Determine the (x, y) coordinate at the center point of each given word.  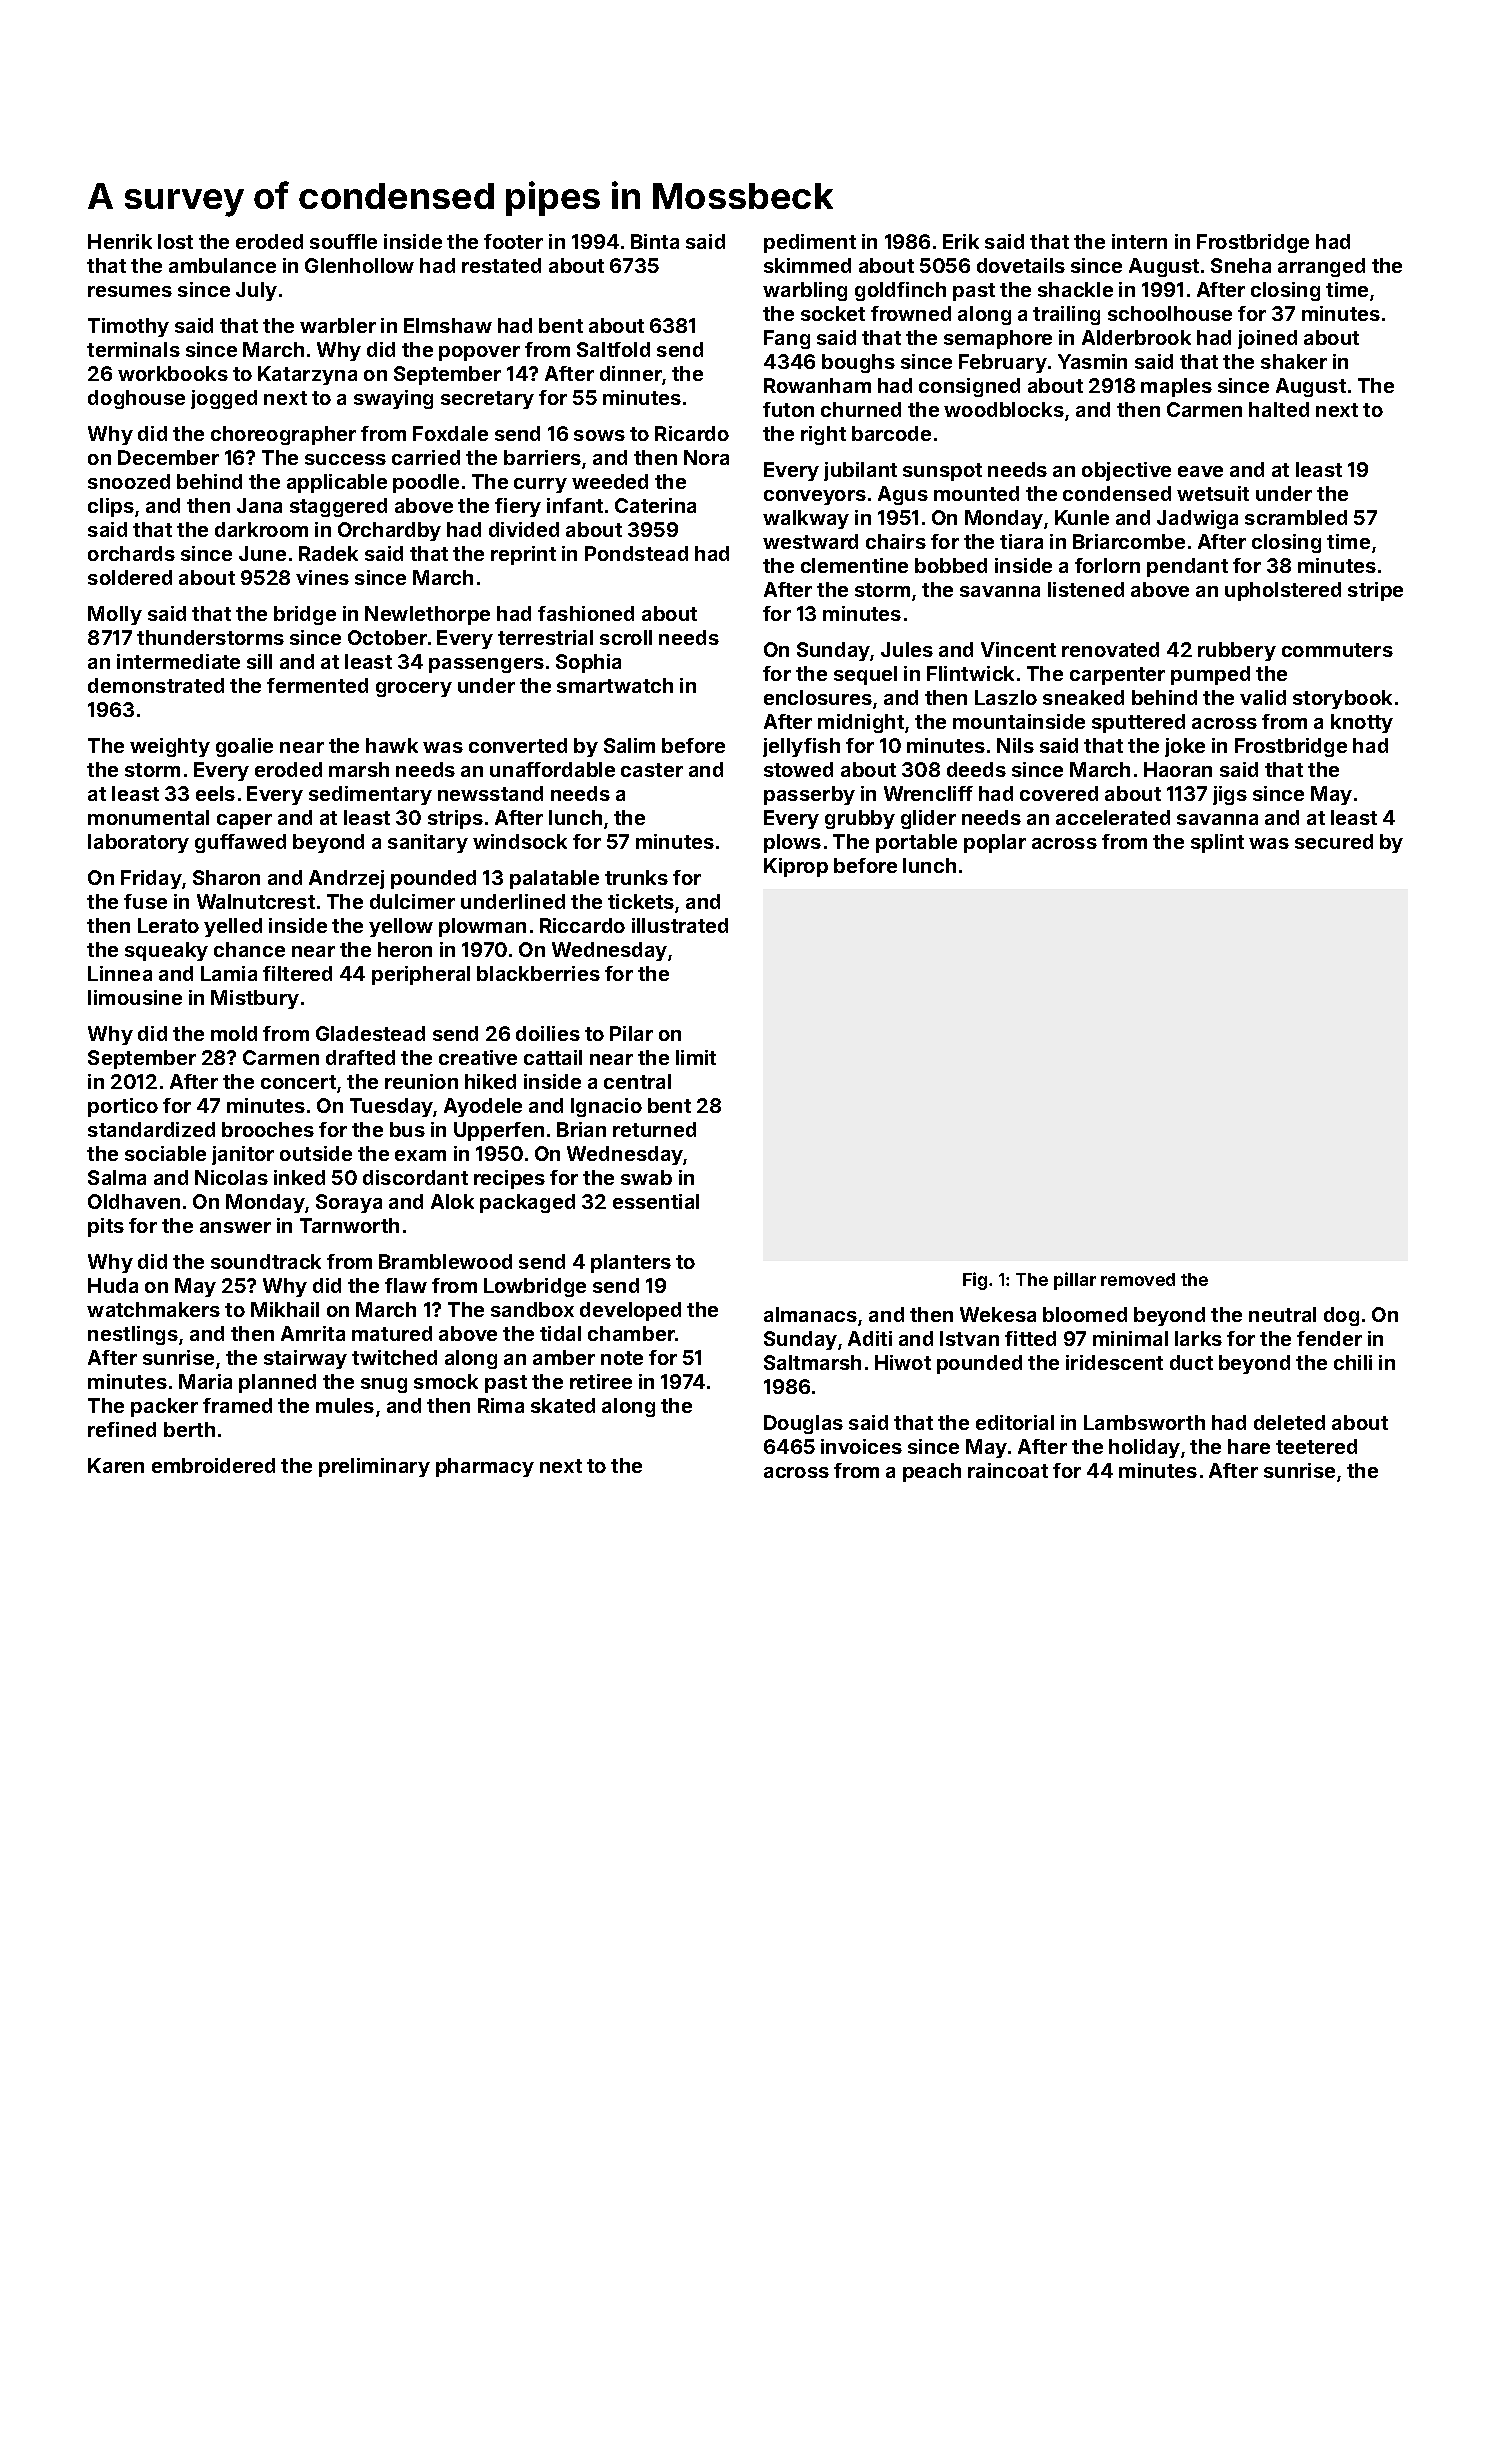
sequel (865, 675)
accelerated (1113, 817)
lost (175, 241)
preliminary (374, 1467)
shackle (1075, 289)
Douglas (803, 1424)
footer (513, 241)
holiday (1144, 1448)
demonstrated (156, 685)
